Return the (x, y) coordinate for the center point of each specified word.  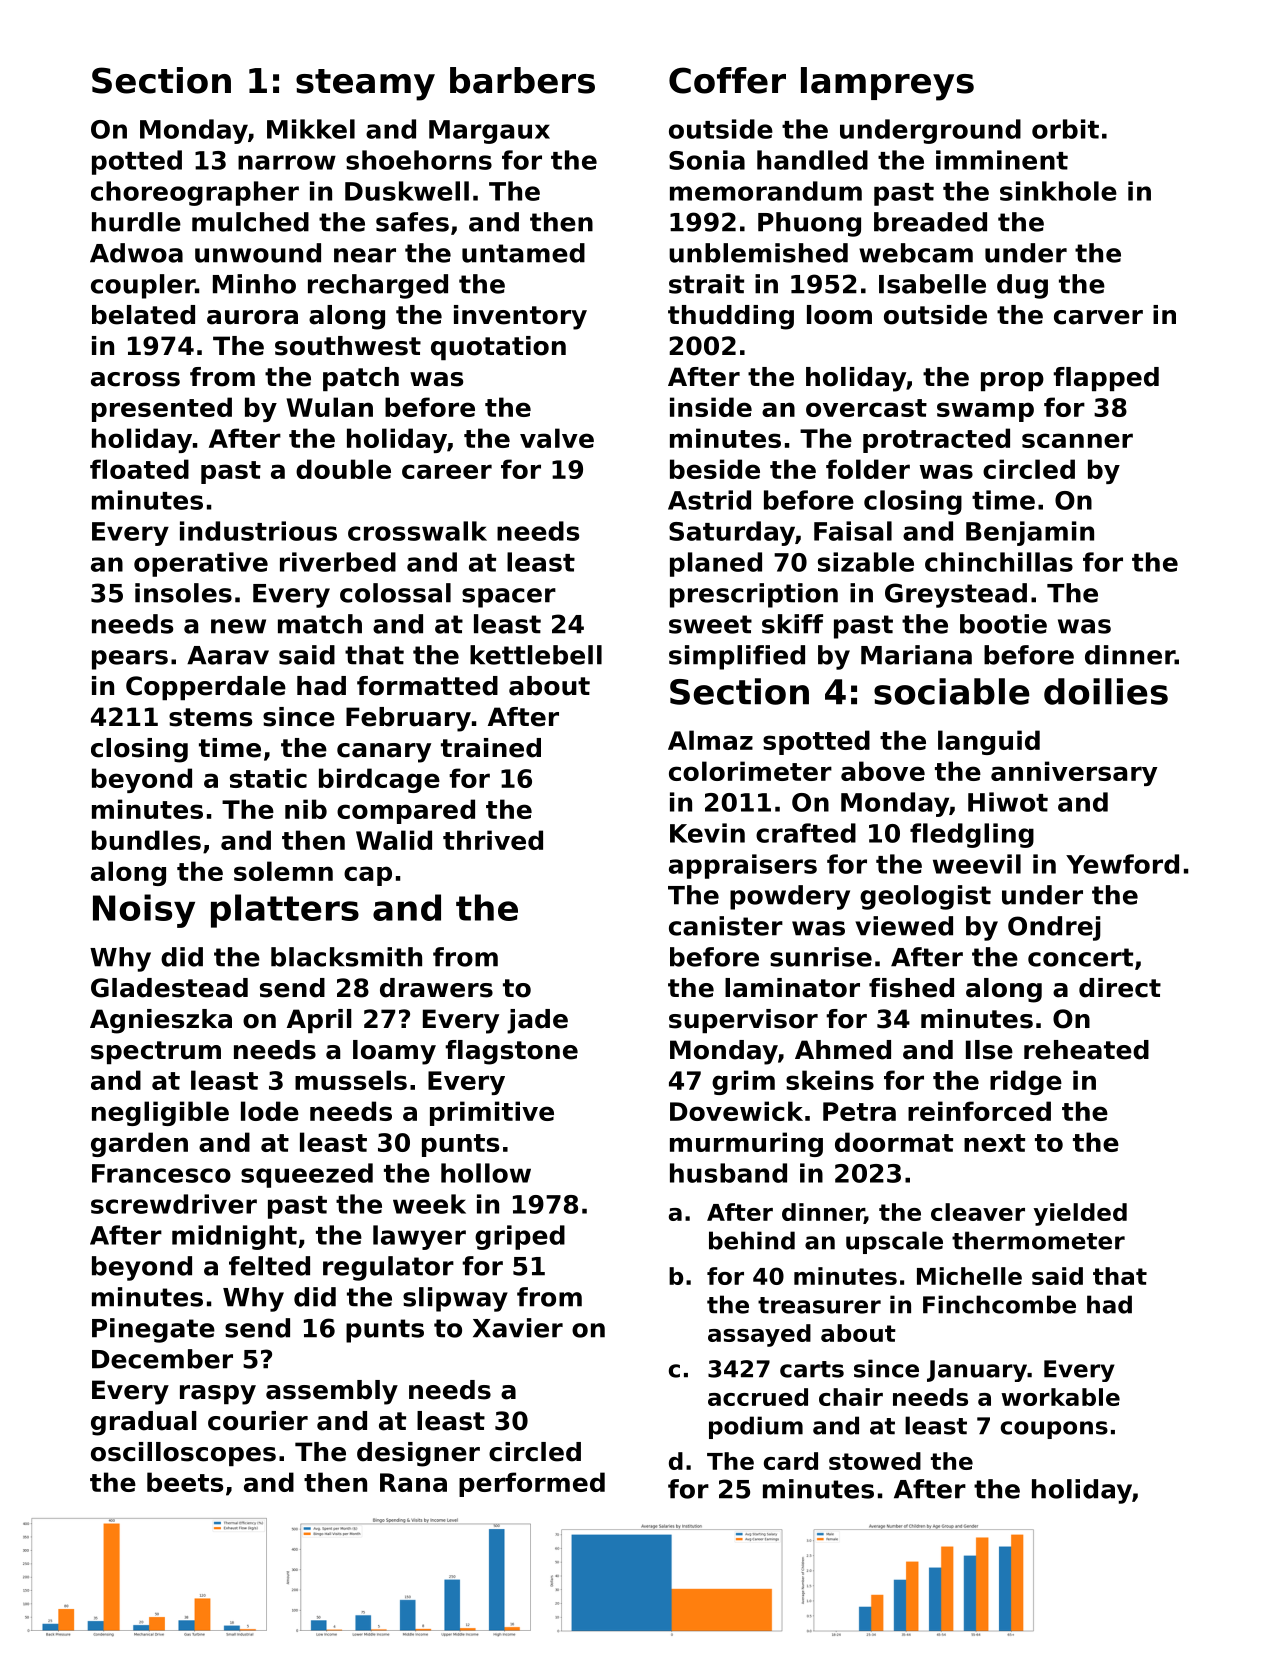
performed (532, 1484)
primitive (492, 1113)
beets (185, 1482)
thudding (731, 317)
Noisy (144, 911)
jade (537, 1021)
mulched (250, 222)
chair (851, 1397)
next (994, 1143)
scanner (1077, 440)
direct (1120, 988)
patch (361, 379)
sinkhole (1058, 191)
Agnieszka (161, 1021)
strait (706, 284)
